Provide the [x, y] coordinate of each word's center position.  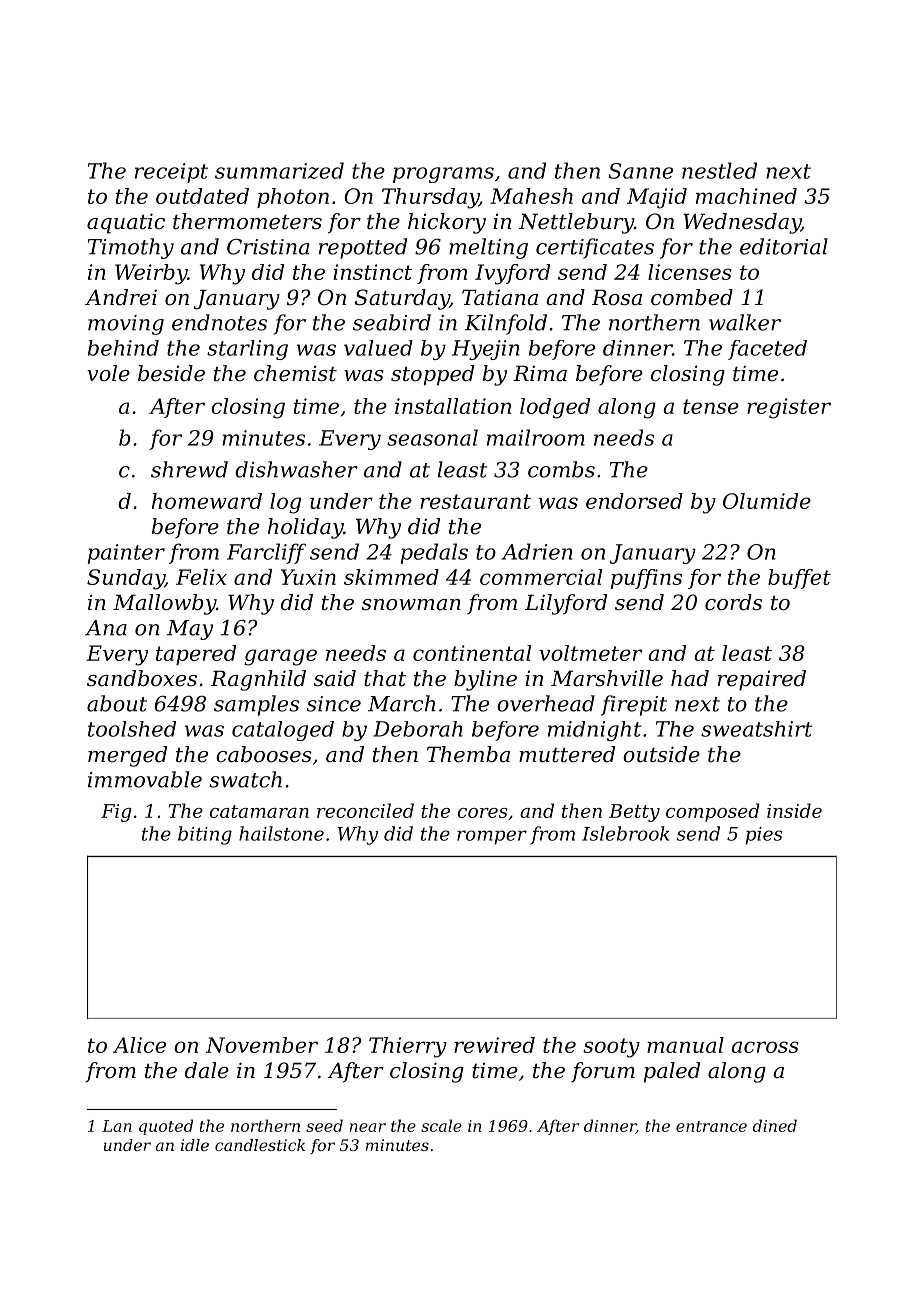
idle [195, 1145]
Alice [139, 1045]
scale [441, 1125]
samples [256, 705]
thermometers [247, 221]
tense [711, 406]
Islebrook [625, 833]
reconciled [365, 810]
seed [324, 1125]
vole [108, 373]
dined [775, 1125]
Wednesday [742, 223]
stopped [432, 375]
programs [443, 175]
